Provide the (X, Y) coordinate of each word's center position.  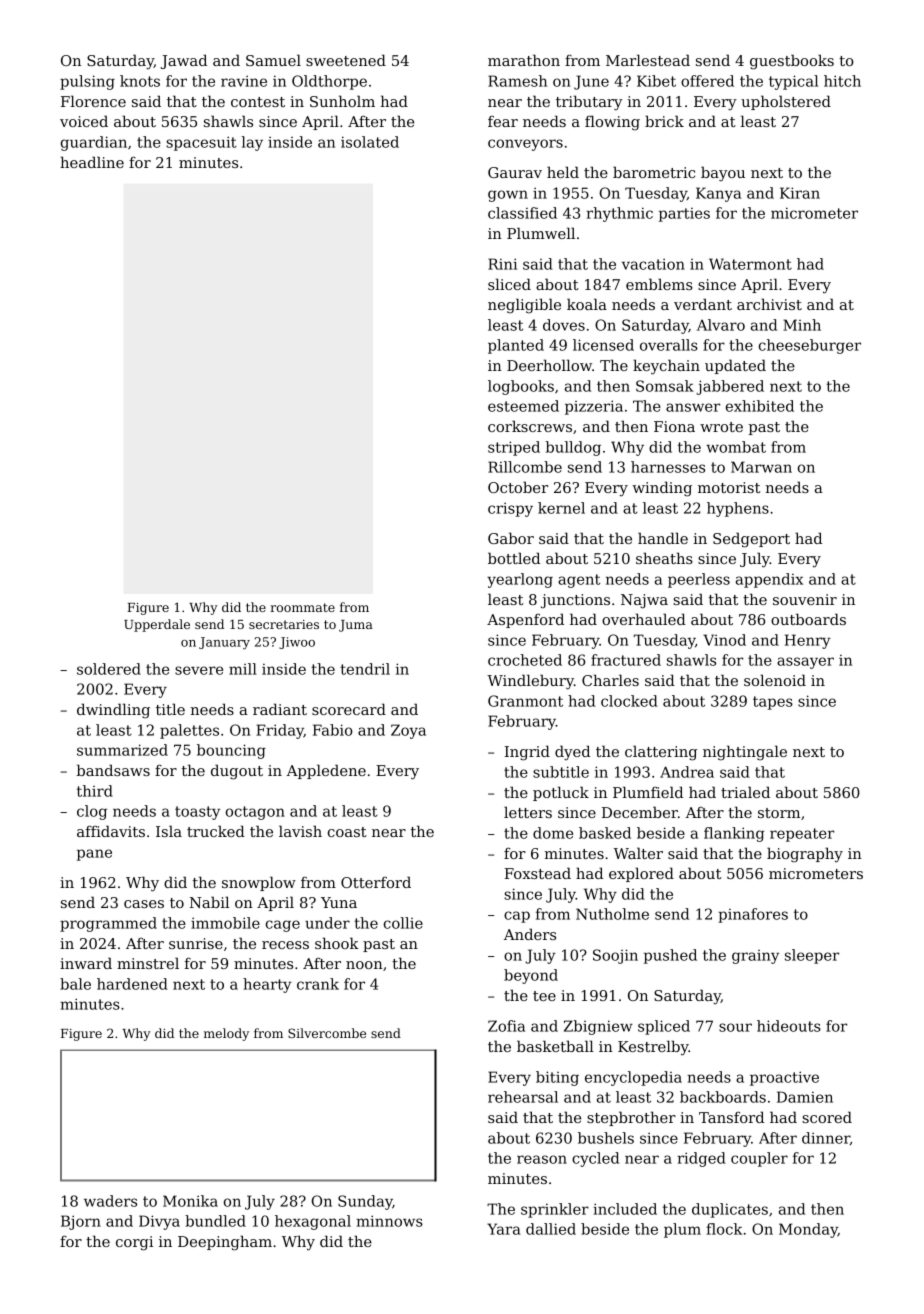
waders (110, 1201)
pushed (670, 956)
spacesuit (201, 143)
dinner (826, 1138)
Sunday (365, 1202)
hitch (842, 81)
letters (528, 812)
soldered (109, 669)
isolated (370, 142)
